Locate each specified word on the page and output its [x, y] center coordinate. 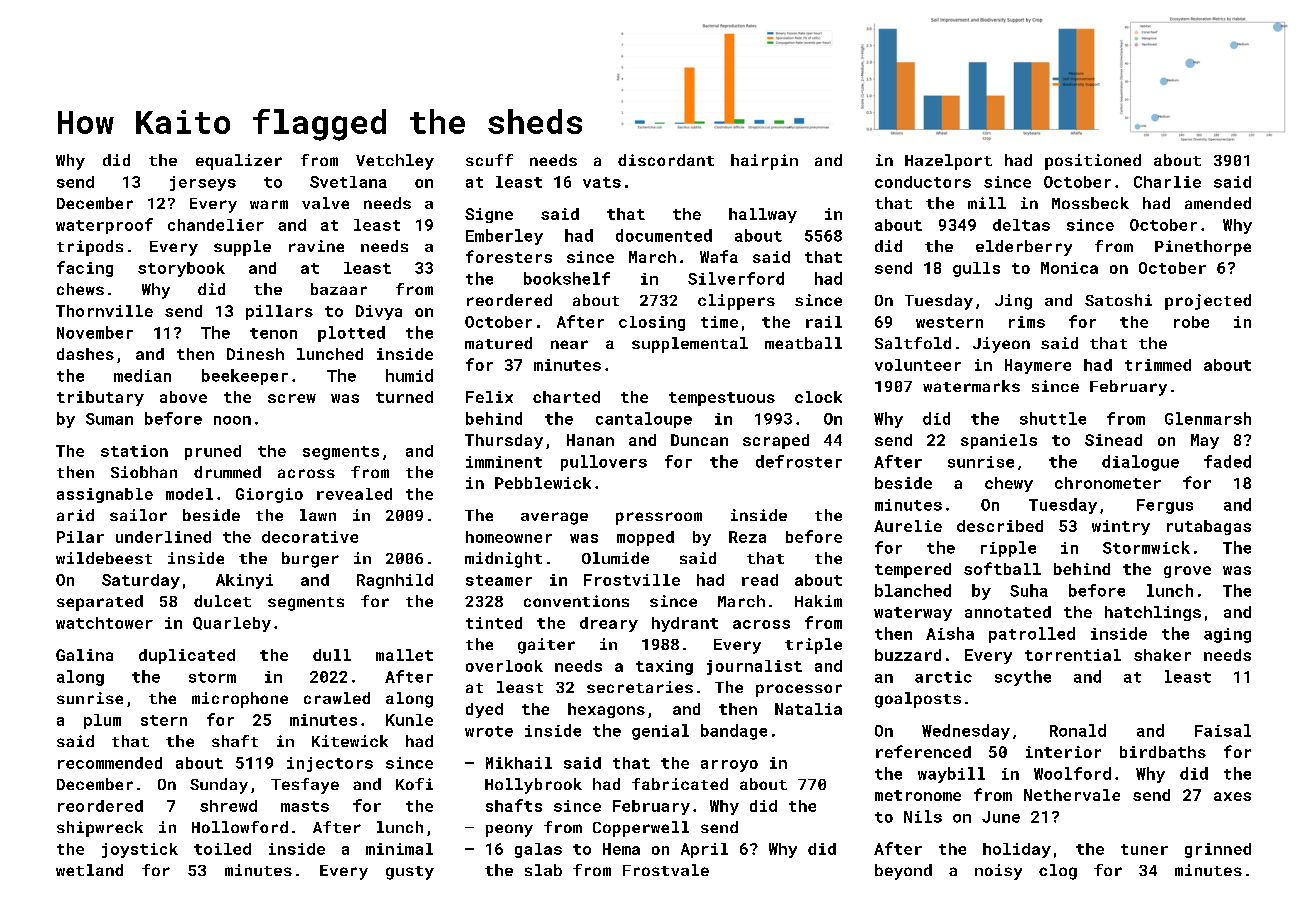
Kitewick [350, 741]
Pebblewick [543, 483]
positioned [1093, 162]
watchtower [104, 623]
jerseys [203, 183]
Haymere [1038, 366]
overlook [504, 666]
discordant [666, 160]
